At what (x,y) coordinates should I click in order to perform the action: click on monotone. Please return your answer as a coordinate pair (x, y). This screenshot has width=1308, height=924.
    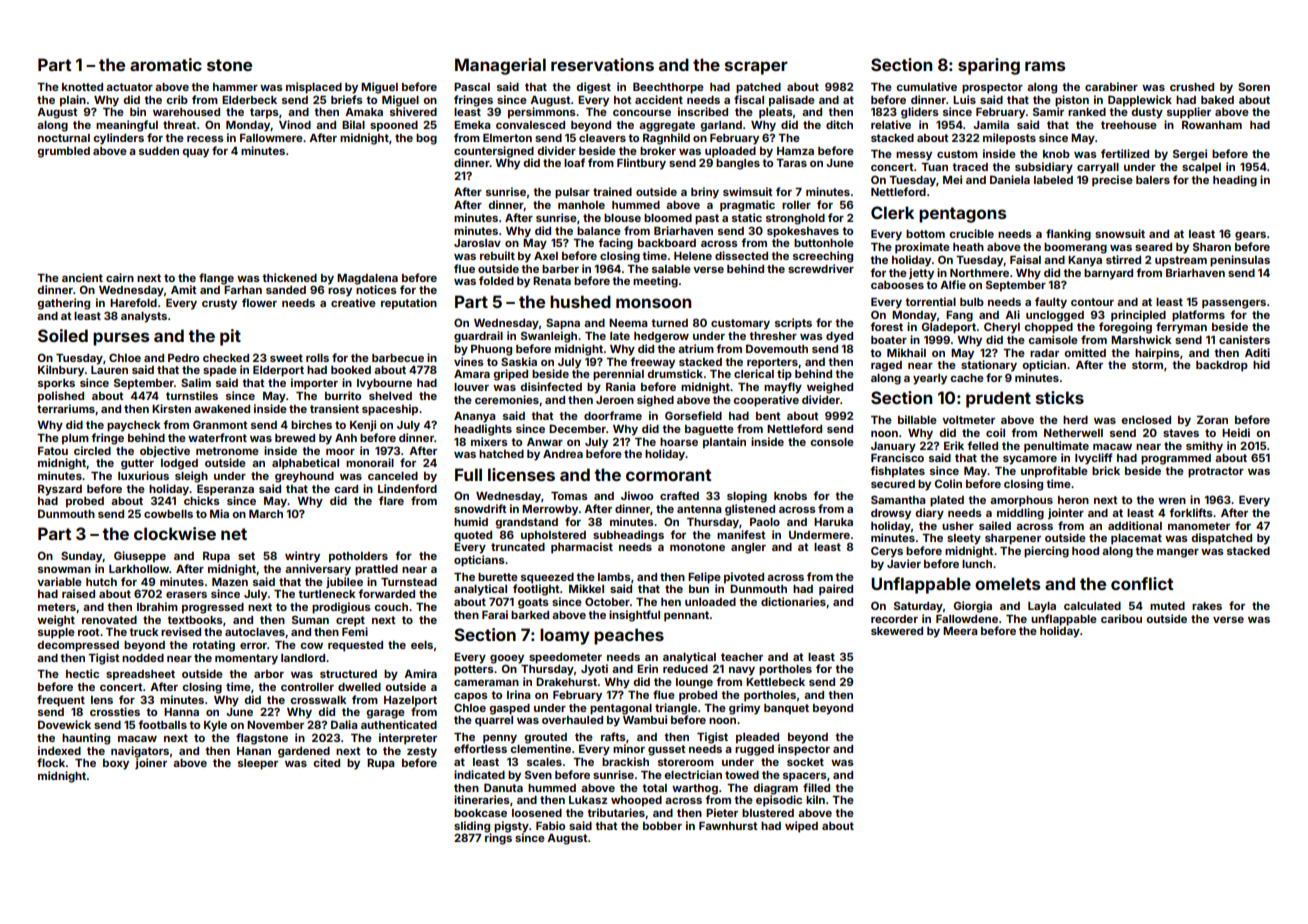
    Looking at the image, I should click on (697, 547).
